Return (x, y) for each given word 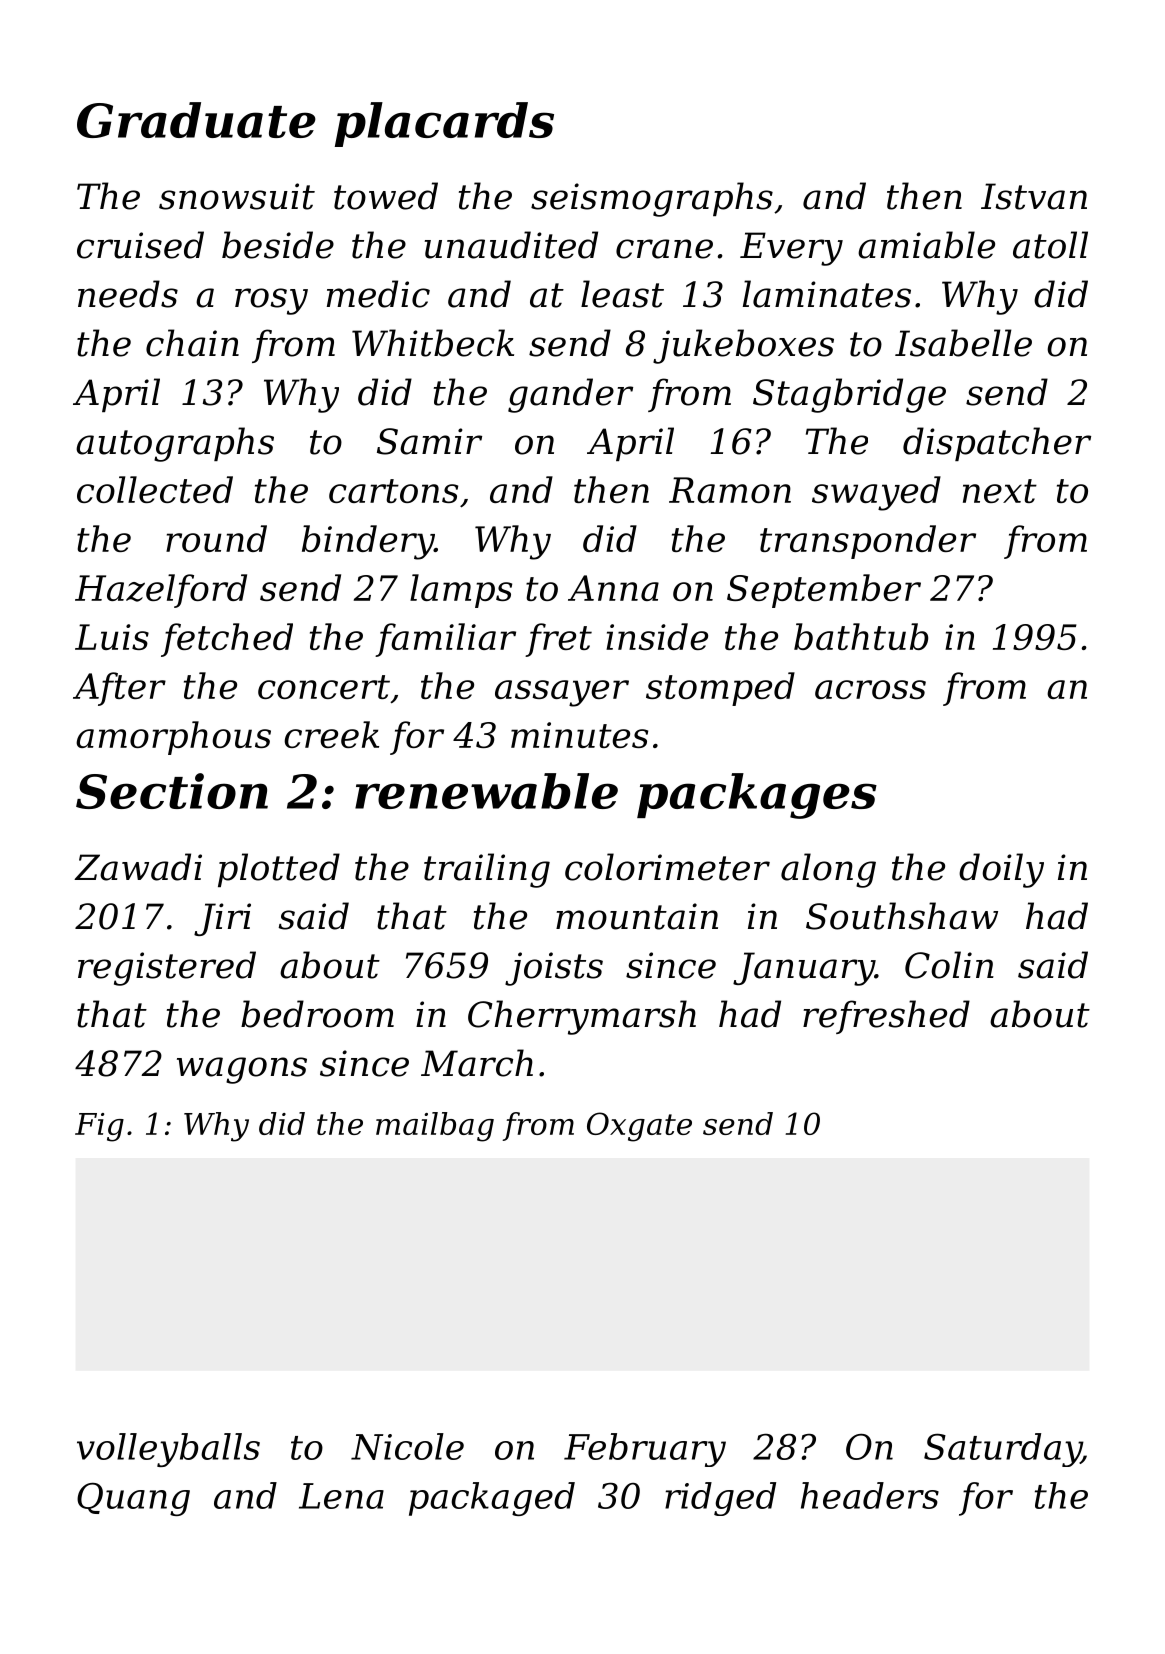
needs (128, 294)
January (804, 969)
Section (172, 791)
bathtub (861, 636)
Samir (429, 441)
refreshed (886, 1017)
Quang (133, 1499)
